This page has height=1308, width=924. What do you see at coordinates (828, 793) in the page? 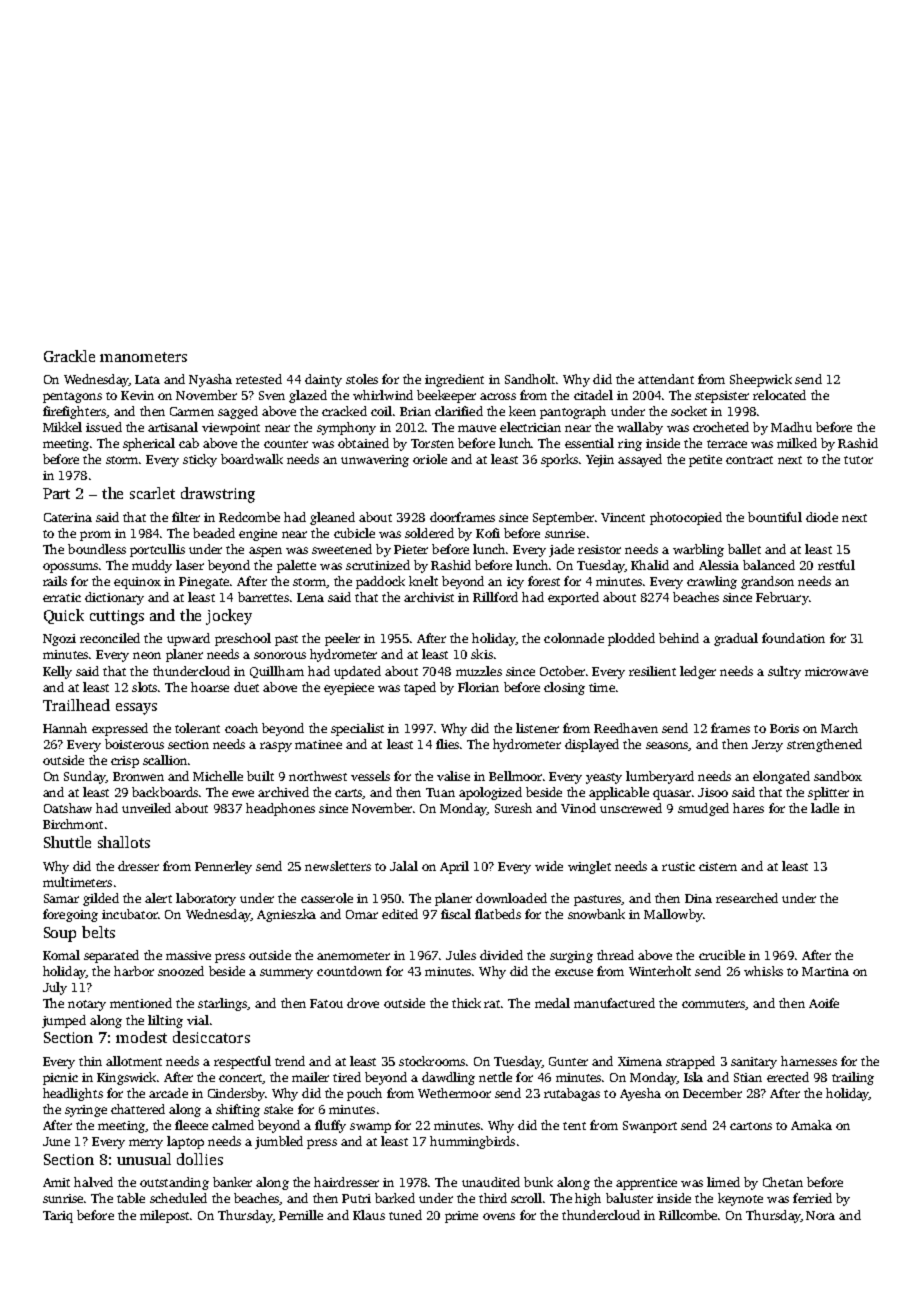
I see `splitter` at bounding box center [828, 793].
